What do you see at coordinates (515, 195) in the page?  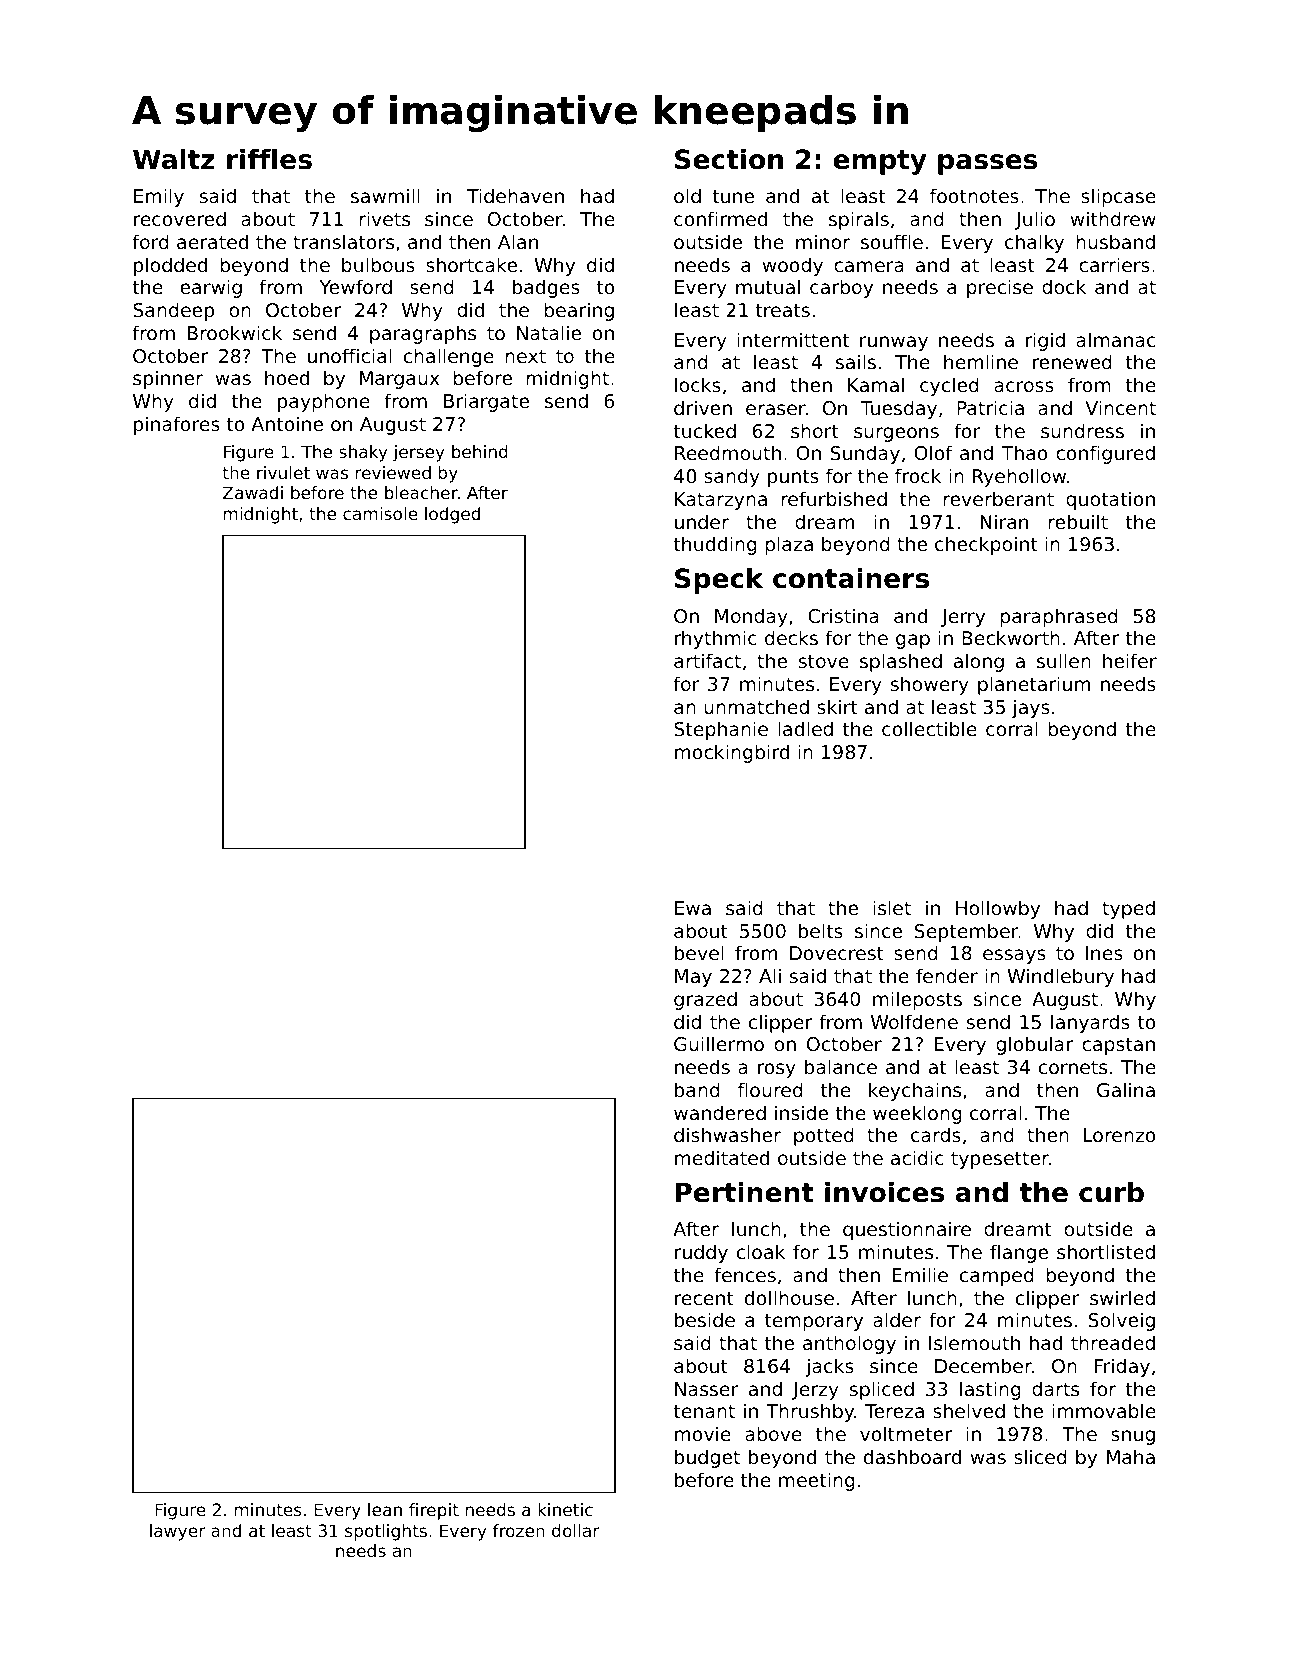 I see `Tidehaven` at bounding box center [515, 195].
